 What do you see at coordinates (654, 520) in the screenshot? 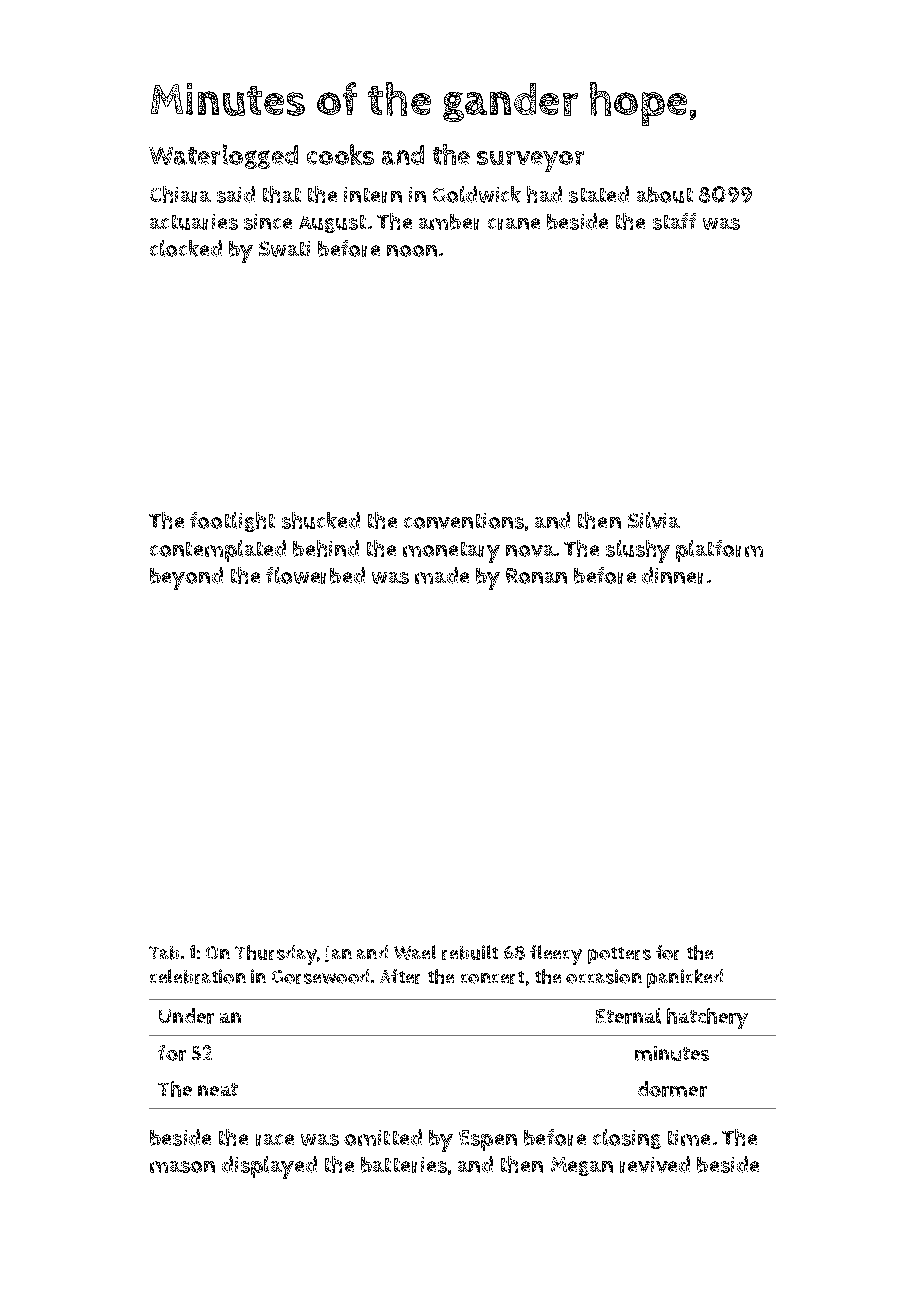
I see `Silvia` at bounding box center [654, 520].
